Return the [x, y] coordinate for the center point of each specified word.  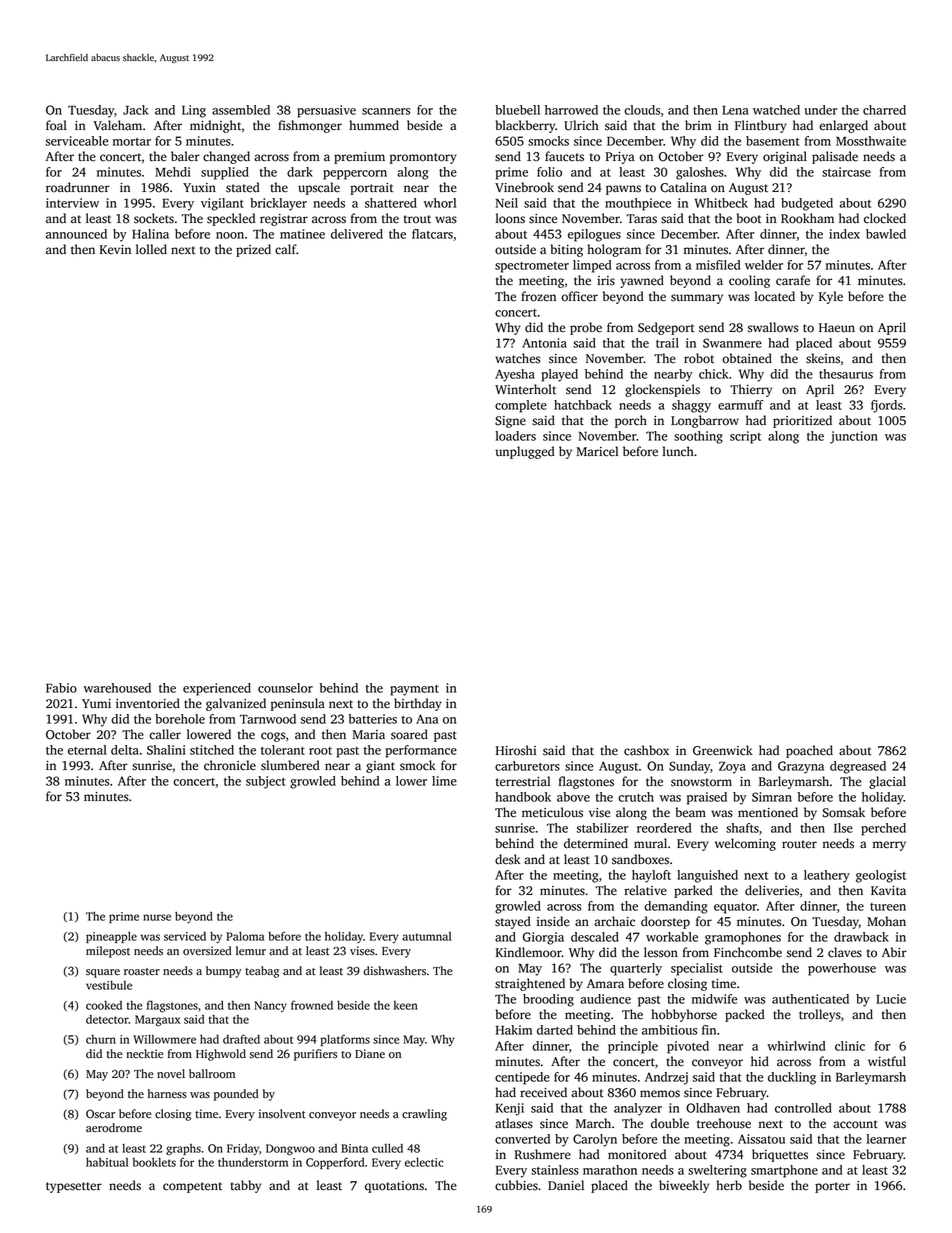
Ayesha [515, 375]
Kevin [115, 250]
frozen [538, 296]
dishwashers [394, 971]
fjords [887, 406]
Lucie [891, 999]
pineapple [111, 937]
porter [832, 1187]
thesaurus [846, 374]
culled [387, 1148]
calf [286, 249]
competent [192, 1187]
